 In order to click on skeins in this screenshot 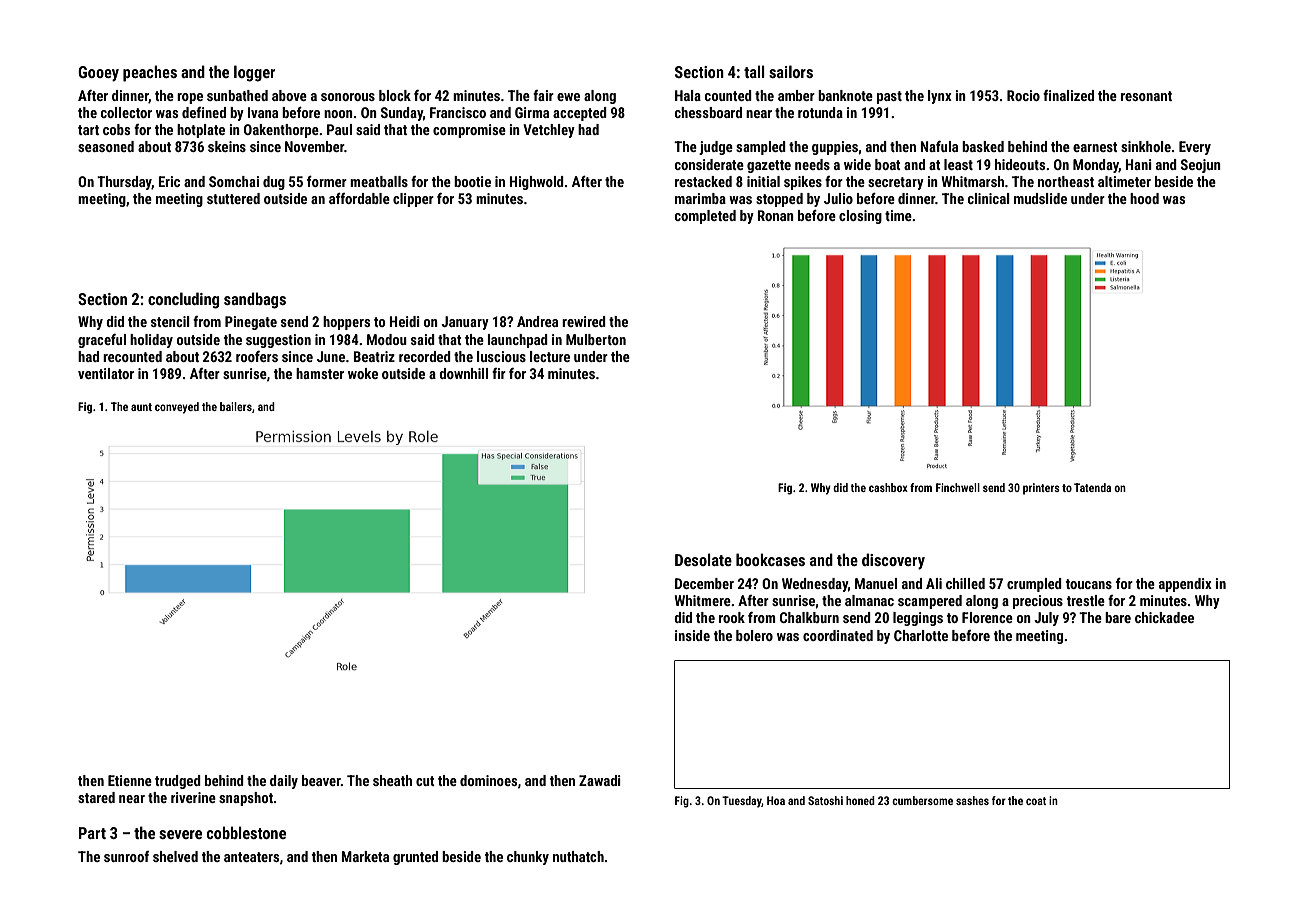, I will do `click(227, 146)`.
